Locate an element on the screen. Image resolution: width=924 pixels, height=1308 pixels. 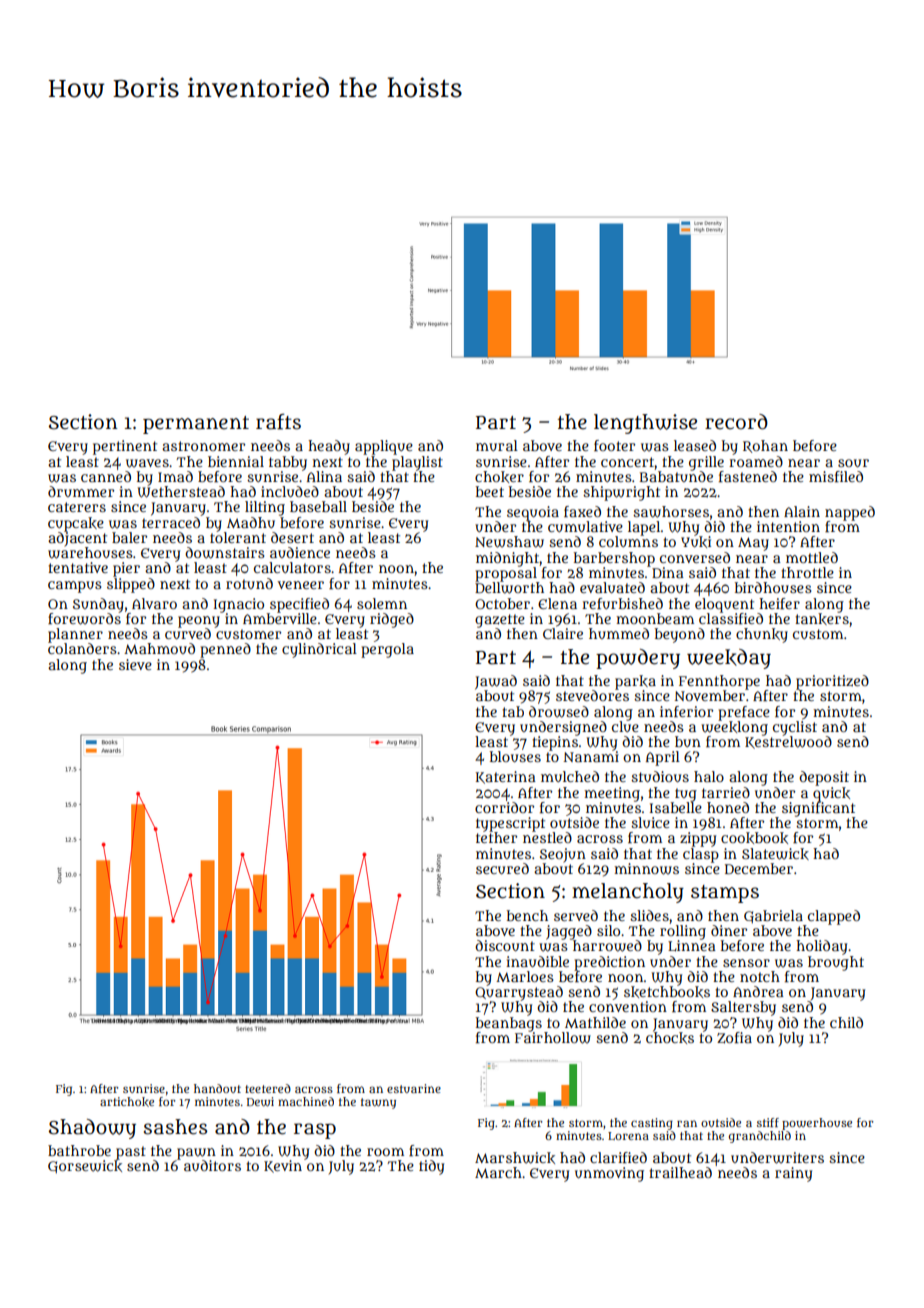
zippy is located at coordinates (698, 839).
